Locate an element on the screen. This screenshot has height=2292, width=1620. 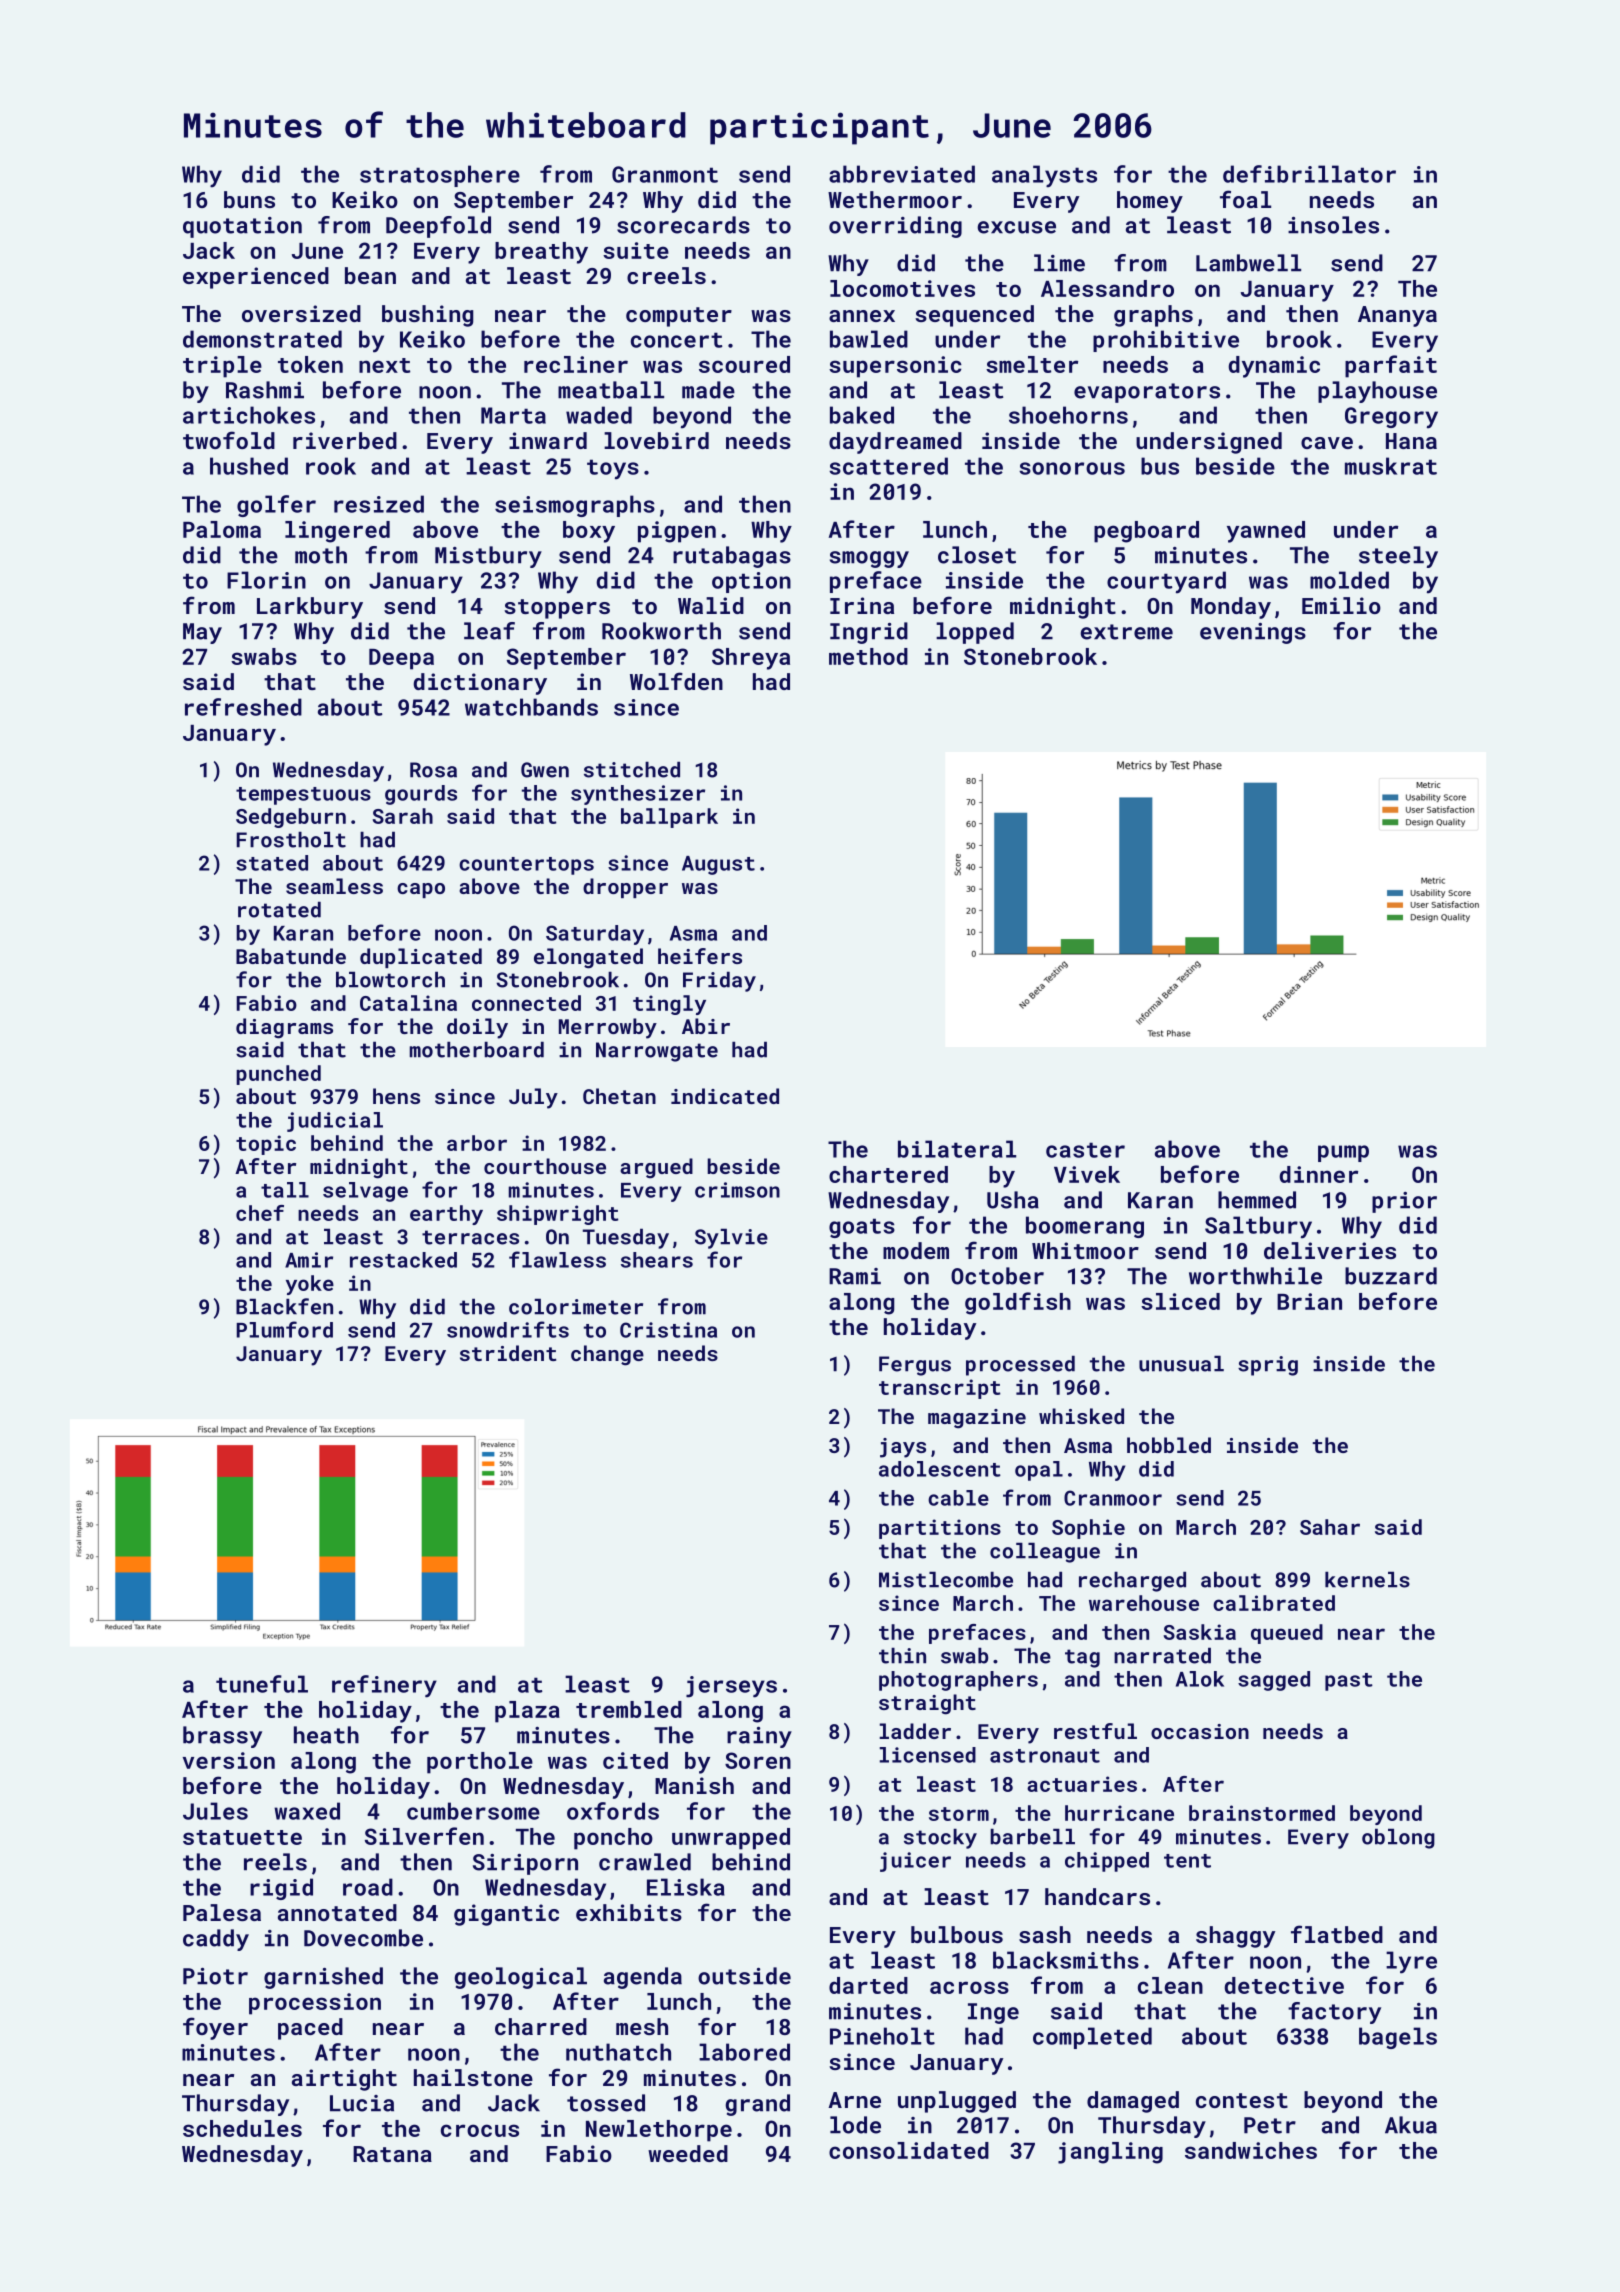
token is located at coordinates (310, 364).
